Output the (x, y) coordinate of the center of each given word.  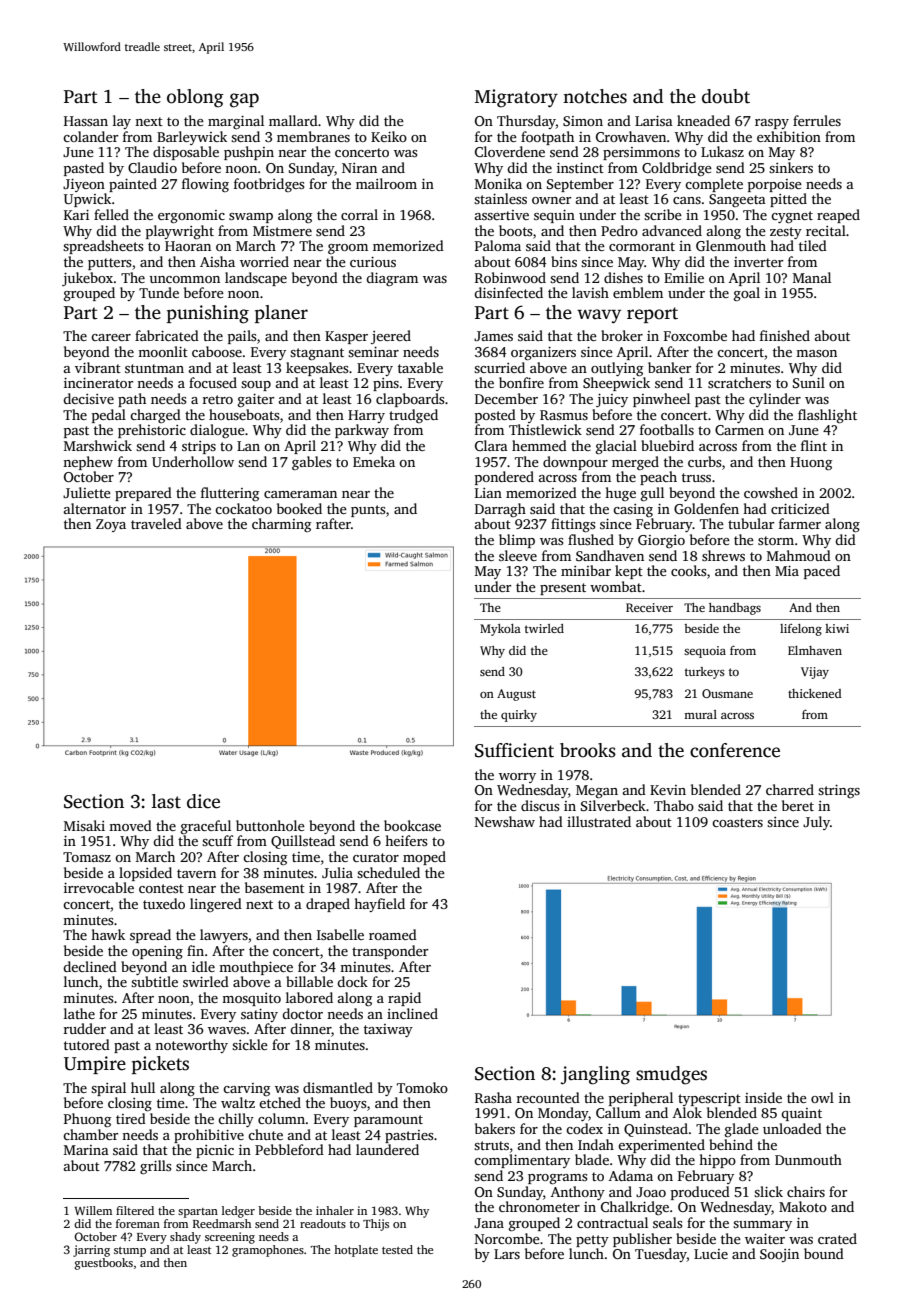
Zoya (111, 525)
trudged (413, 416)
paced (822, 572)
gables (311, 463)
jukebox (87, 279)
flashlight (827, 416)
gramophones (268, 1251)
